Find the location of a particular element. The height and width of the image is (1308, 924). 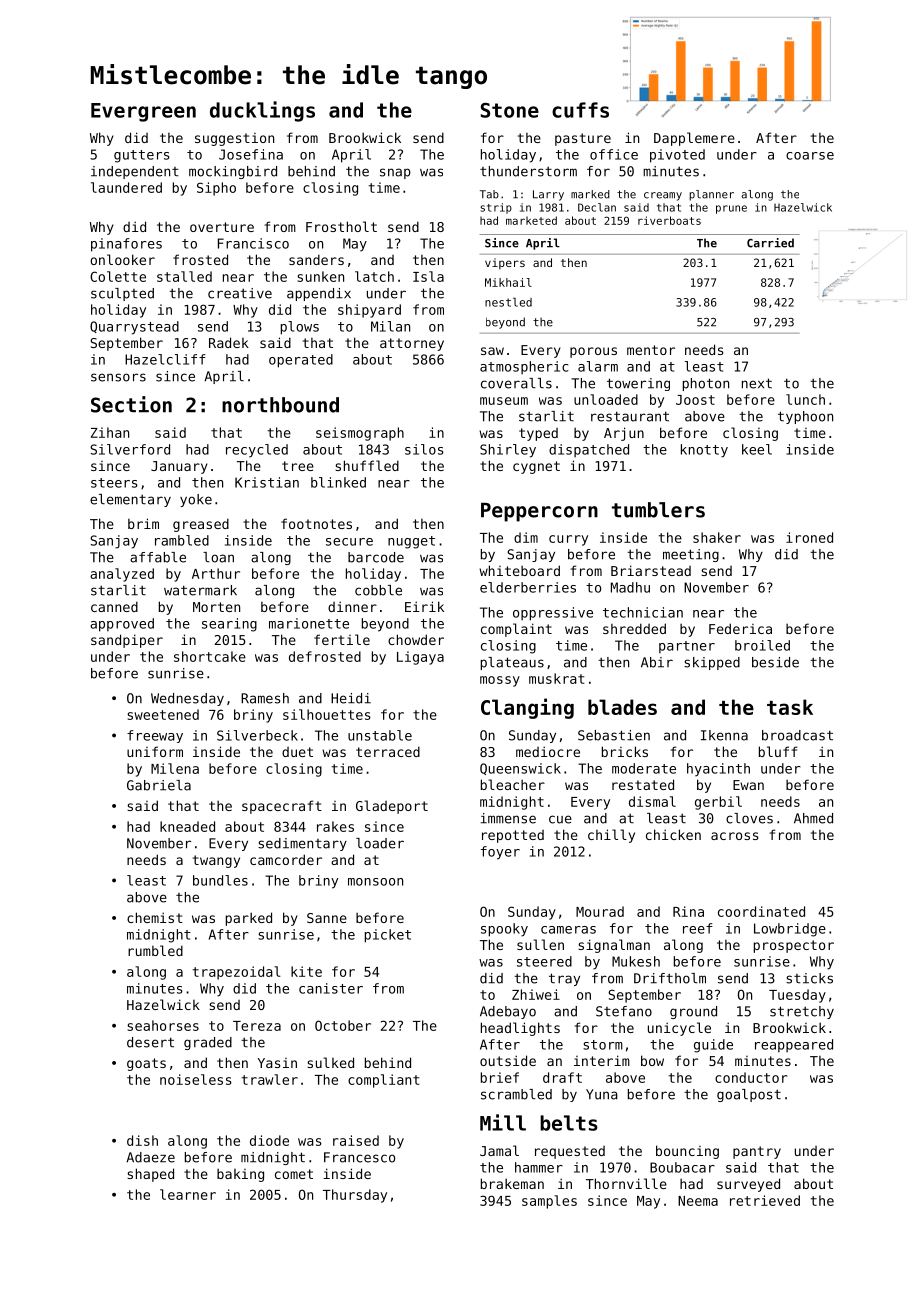

spooky is located at coordinates (504, 930).
